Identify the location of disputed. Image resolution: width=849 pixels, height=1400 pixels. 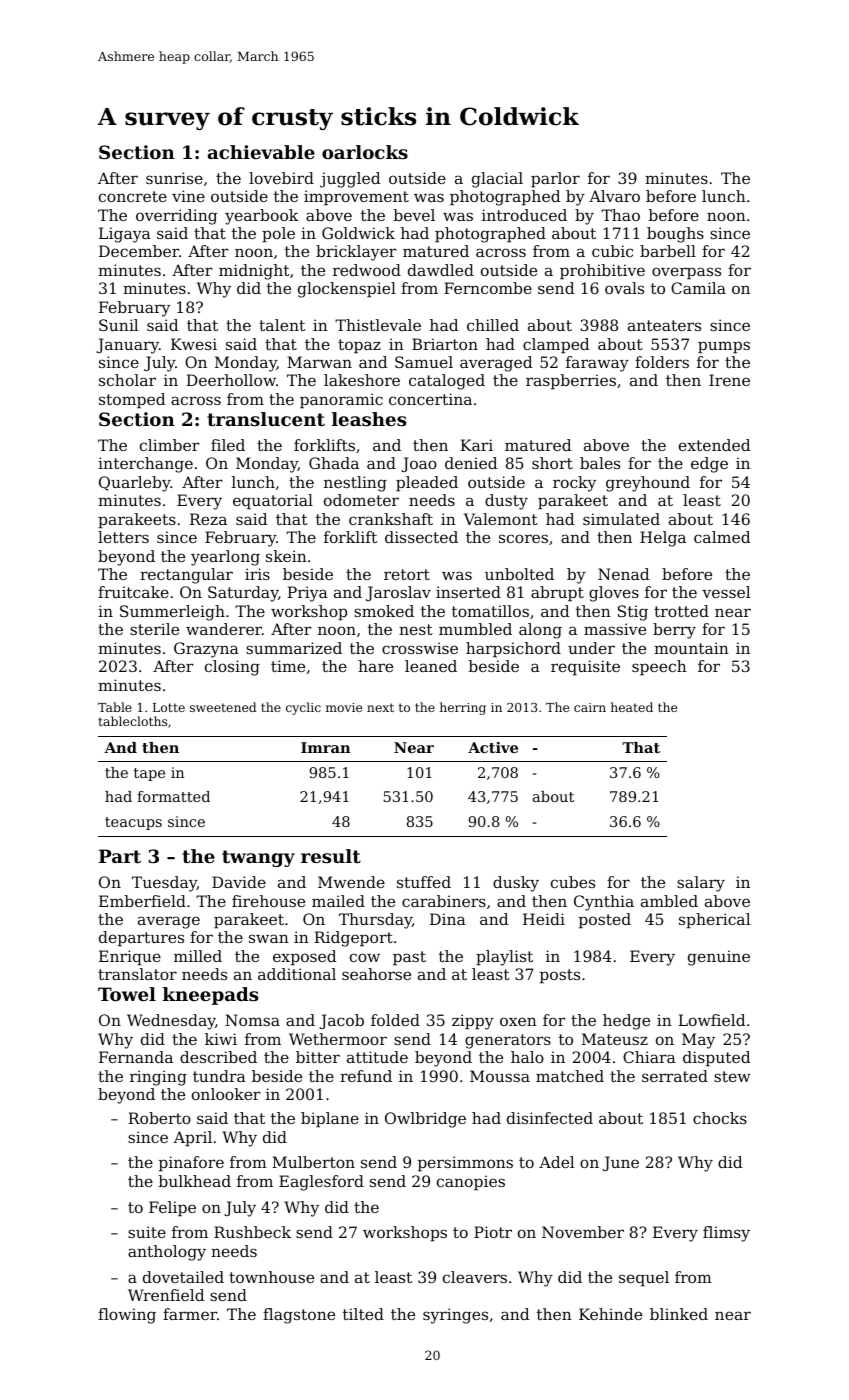
(716, 1059).
